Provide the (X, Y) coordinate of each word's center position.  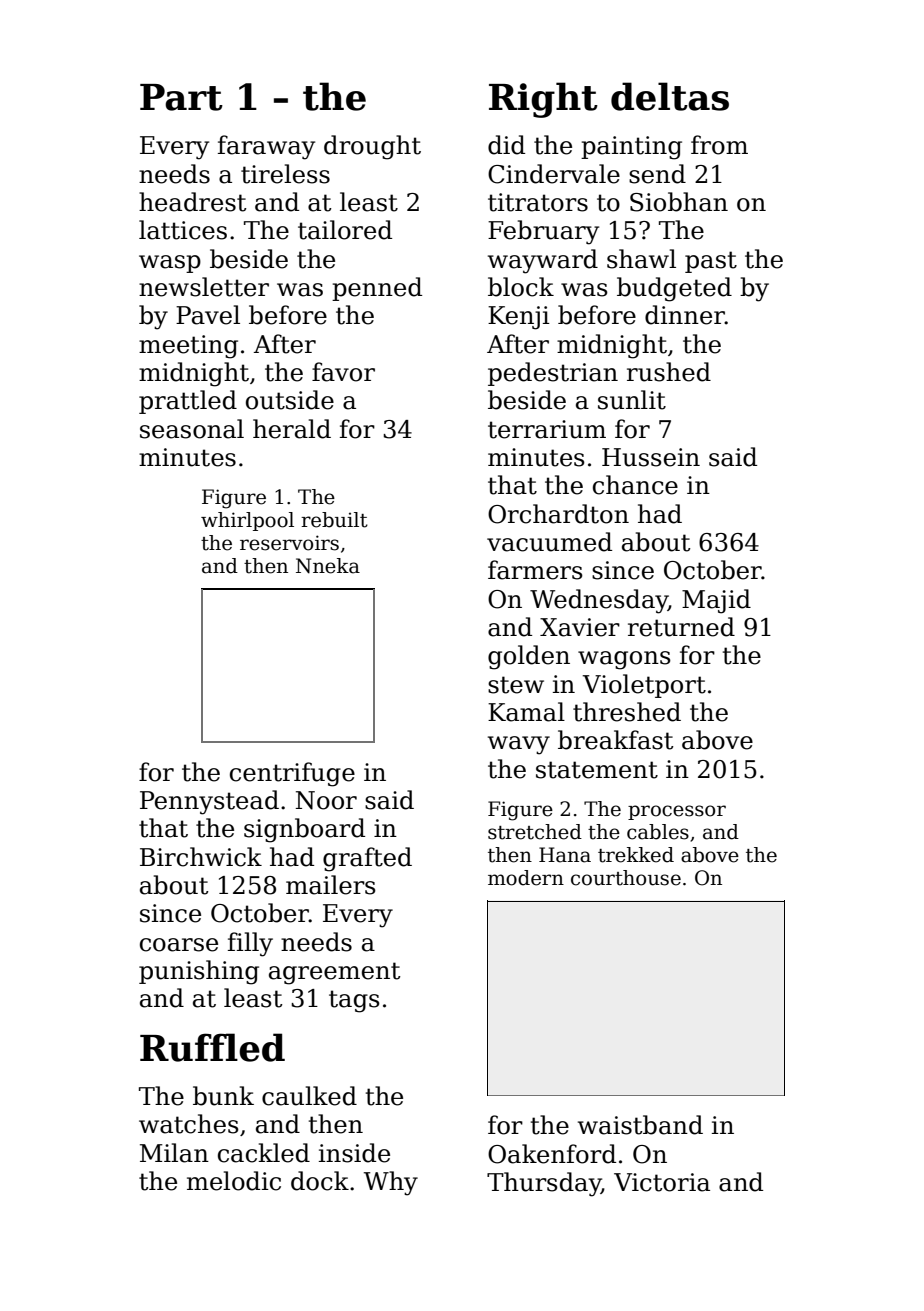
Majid (716, 601)
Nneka (328, 566)
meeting (188, 347)
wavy (519, 745)
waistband (640, 1125)
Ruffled (212, 1047)
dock (320, 1181)
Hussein (651, 457)
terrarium (547, 429)
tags (354, 1001)
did (506, 145)
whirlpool (247, 521)
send (657, 174)
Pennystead (209, 802)
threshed (627, 712)
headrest (192, 202)
